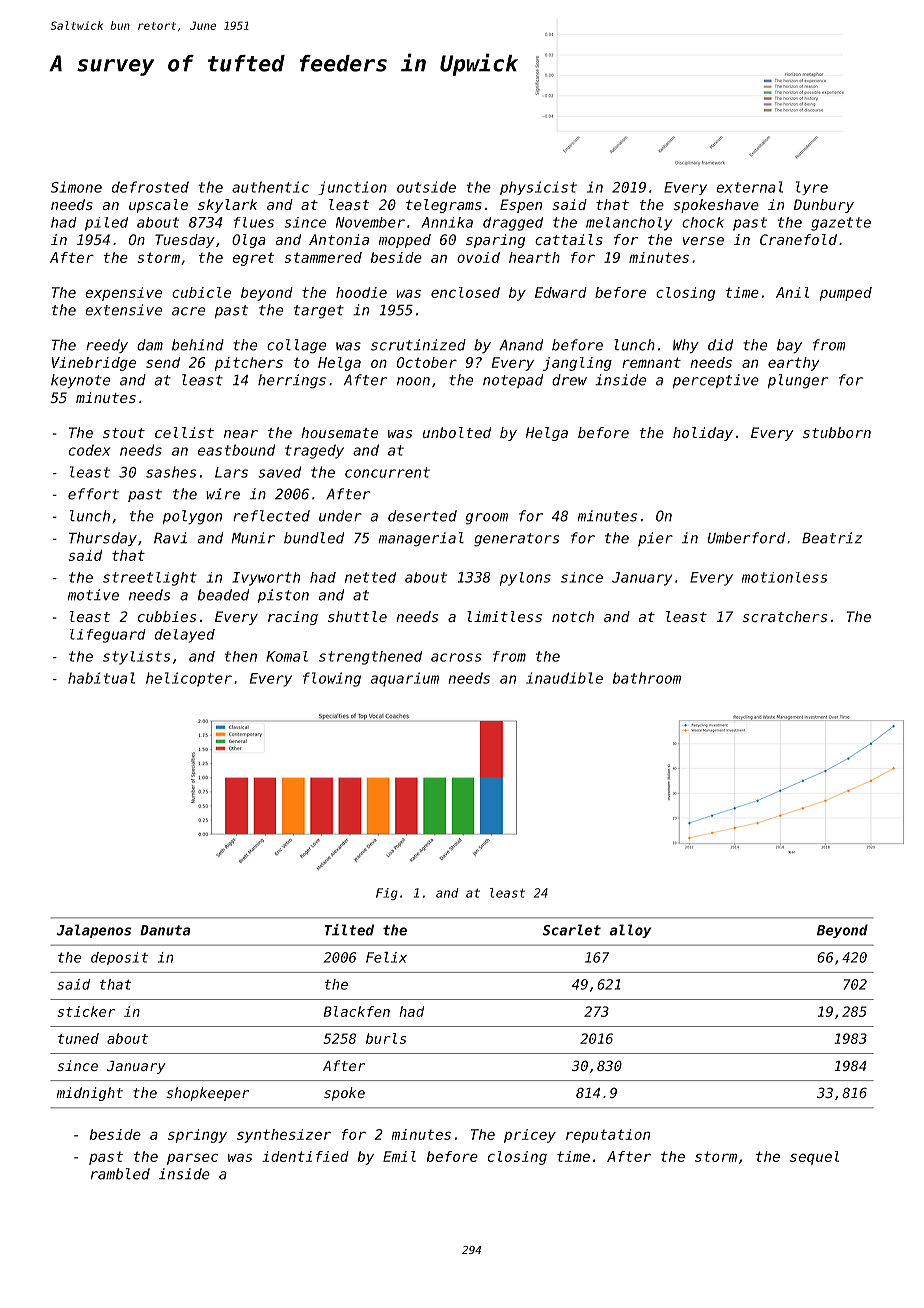 This screenshot has height=1308, width=924. I want to click on expensive, so click(123, 294).
